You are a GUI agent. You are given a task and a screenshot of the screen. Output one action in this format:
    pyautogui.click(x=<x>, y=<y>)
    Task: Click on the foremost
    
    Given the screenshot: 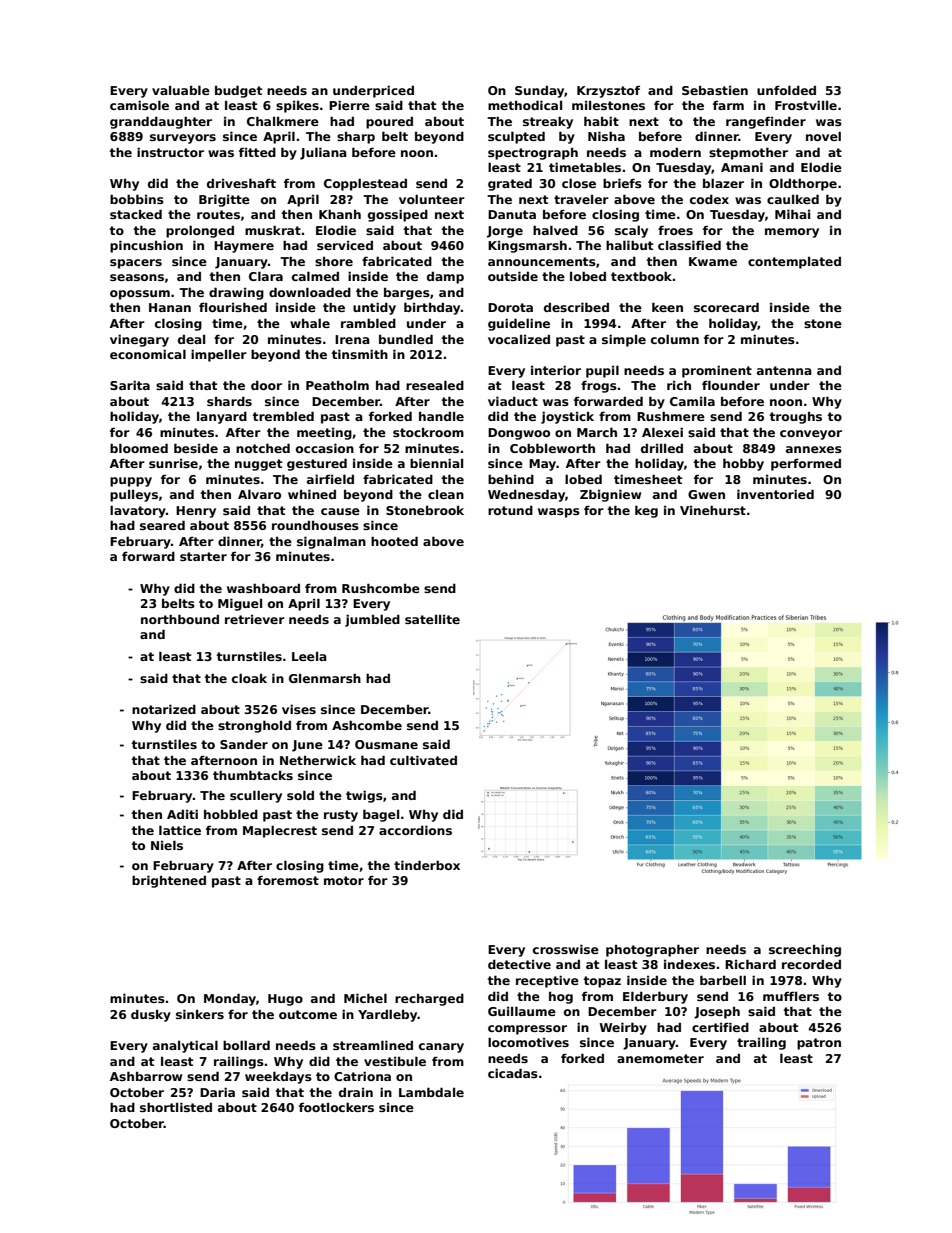 What is the action you would take?
    pyautogui.click(x=288, y=880)
